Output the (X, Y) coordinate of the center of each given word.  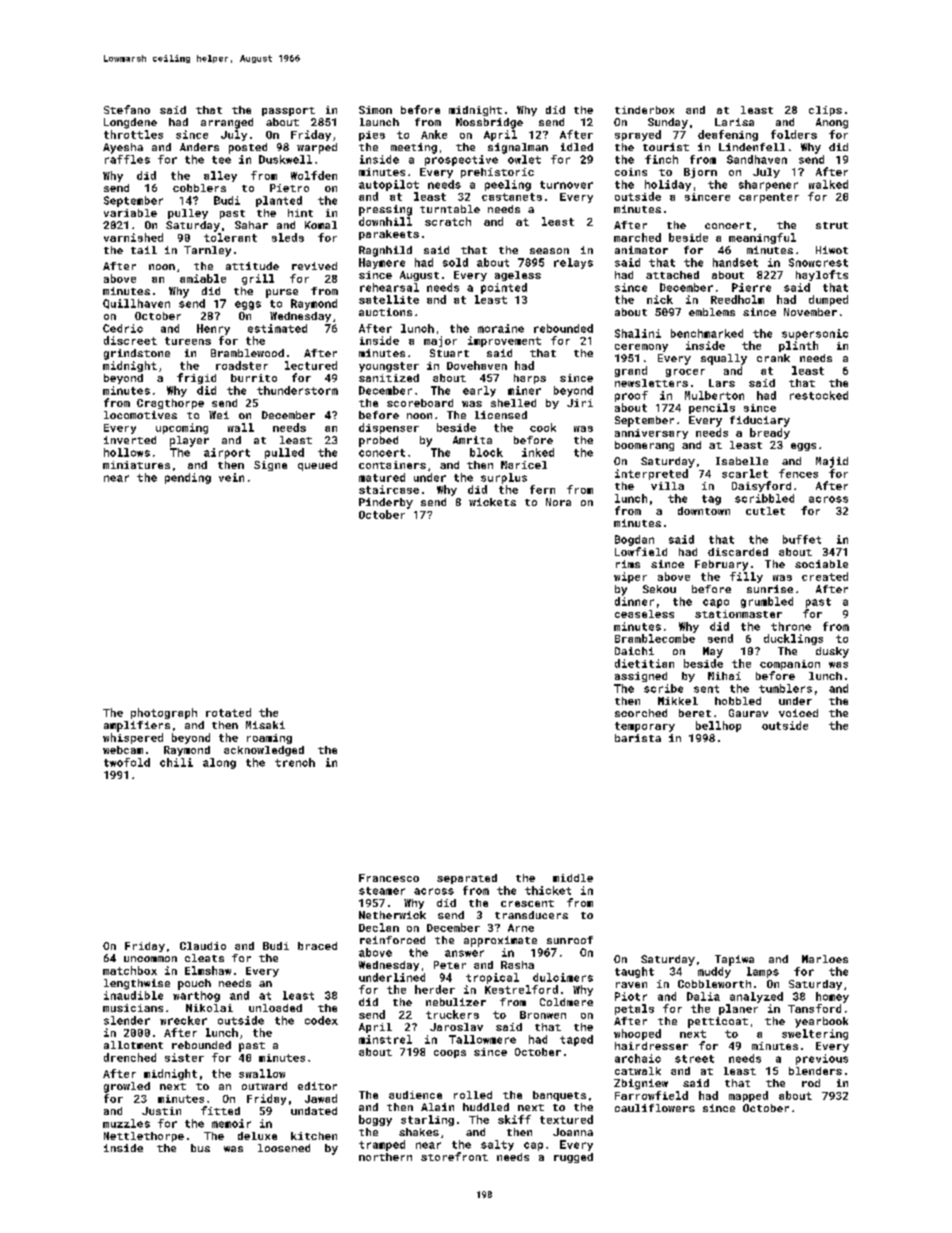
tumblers (785, 688)
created (825, 576)
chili (176, 762)
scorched (641, 713)
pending (188, 478)
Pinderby (386, 503)
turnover (566, 185)
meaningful (762, 238)
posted (248, 148)
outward (264, 1086)
